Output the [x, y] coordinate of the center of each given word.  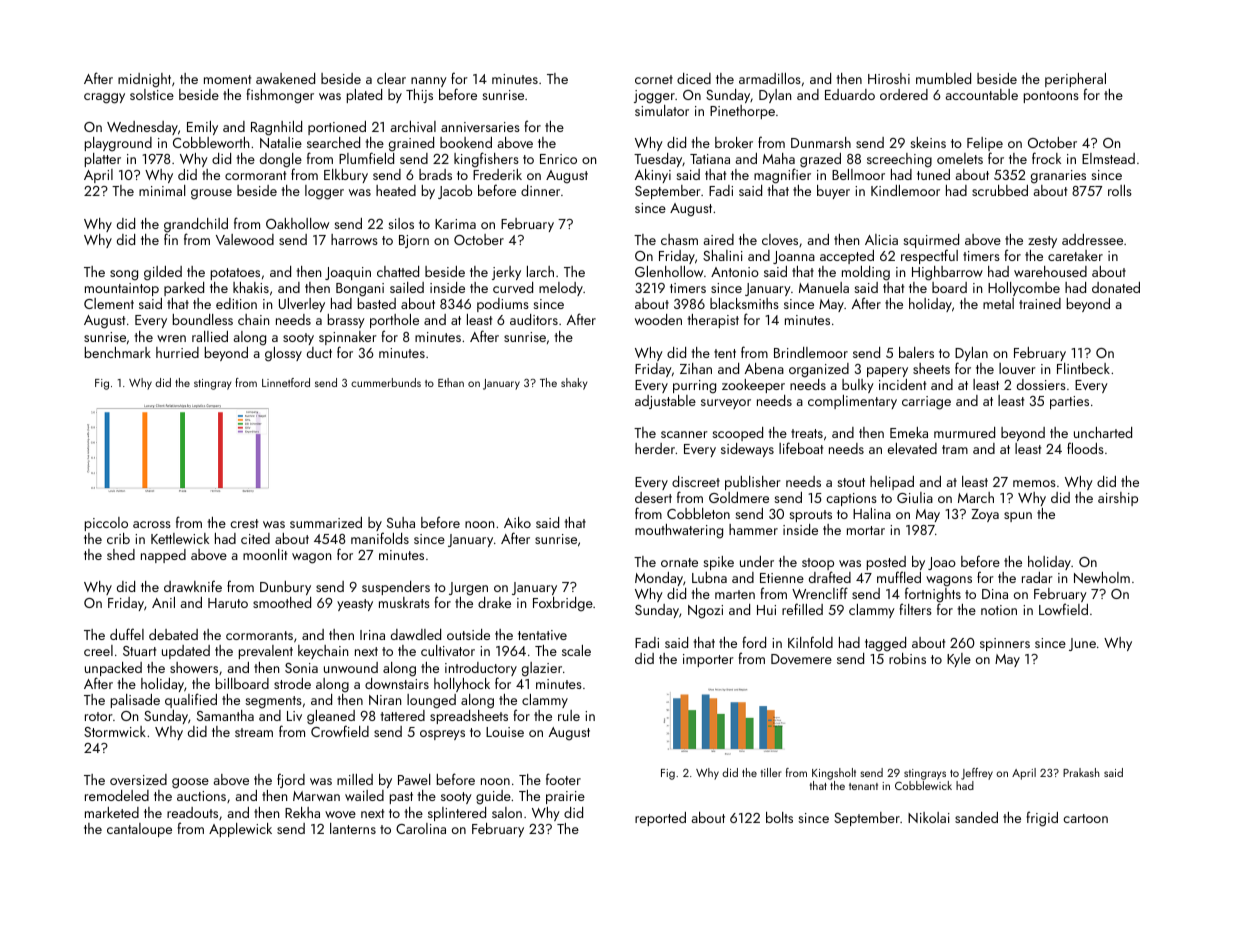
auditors [534, 319]
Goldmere [739, 497]
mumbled [943, 78]
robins [907, 658]
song [124, 275]
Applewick [240, 830]
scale [576, 650]
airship [1118, 499]
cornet [654, 79]
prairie [565, 797]
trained [1040, 303]
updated [186, 652]
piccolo [106, 524]
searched [333, 142]
